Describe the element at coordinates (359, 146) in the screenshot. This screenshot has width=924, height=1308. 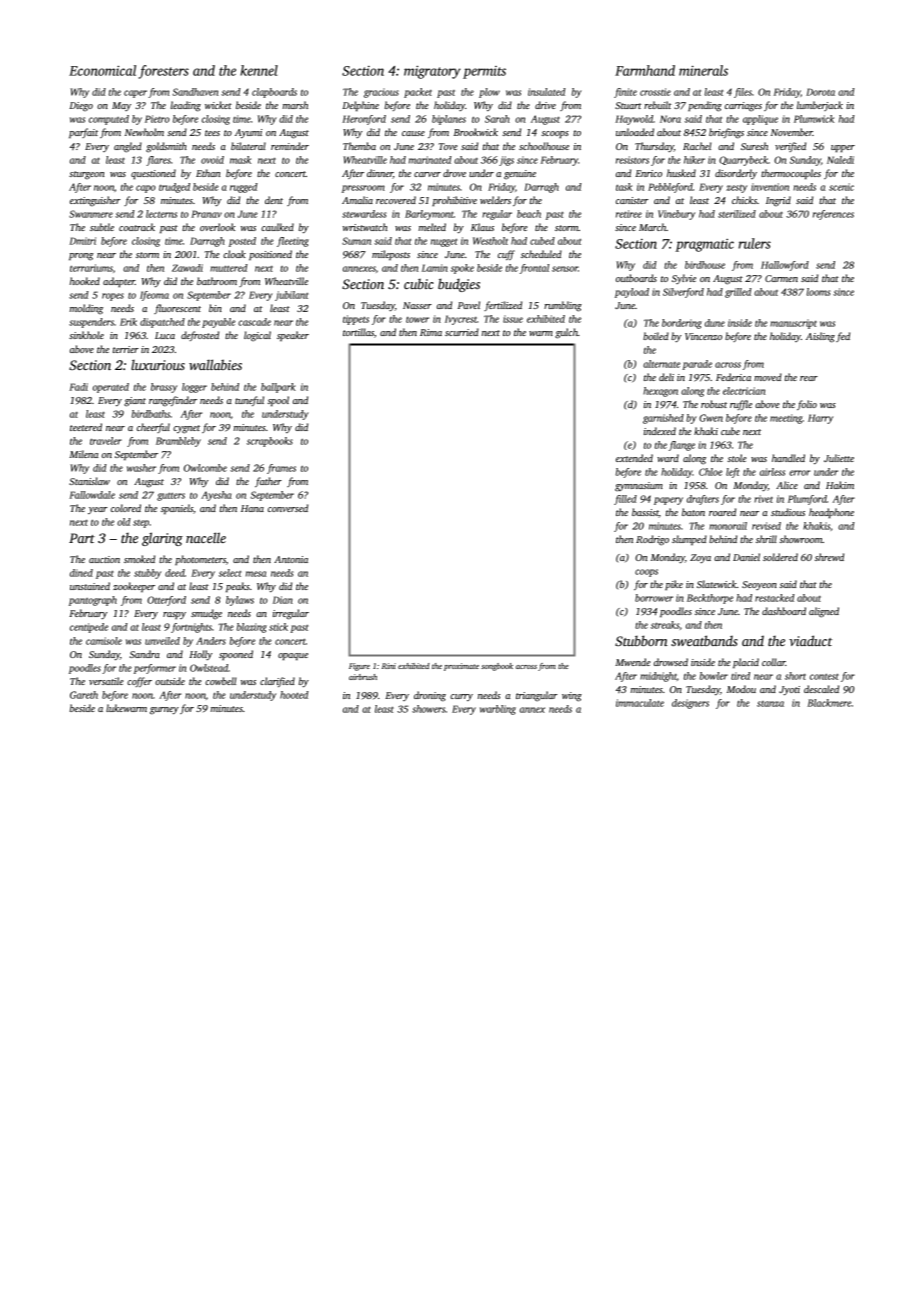
I see `Themba` at that location.
